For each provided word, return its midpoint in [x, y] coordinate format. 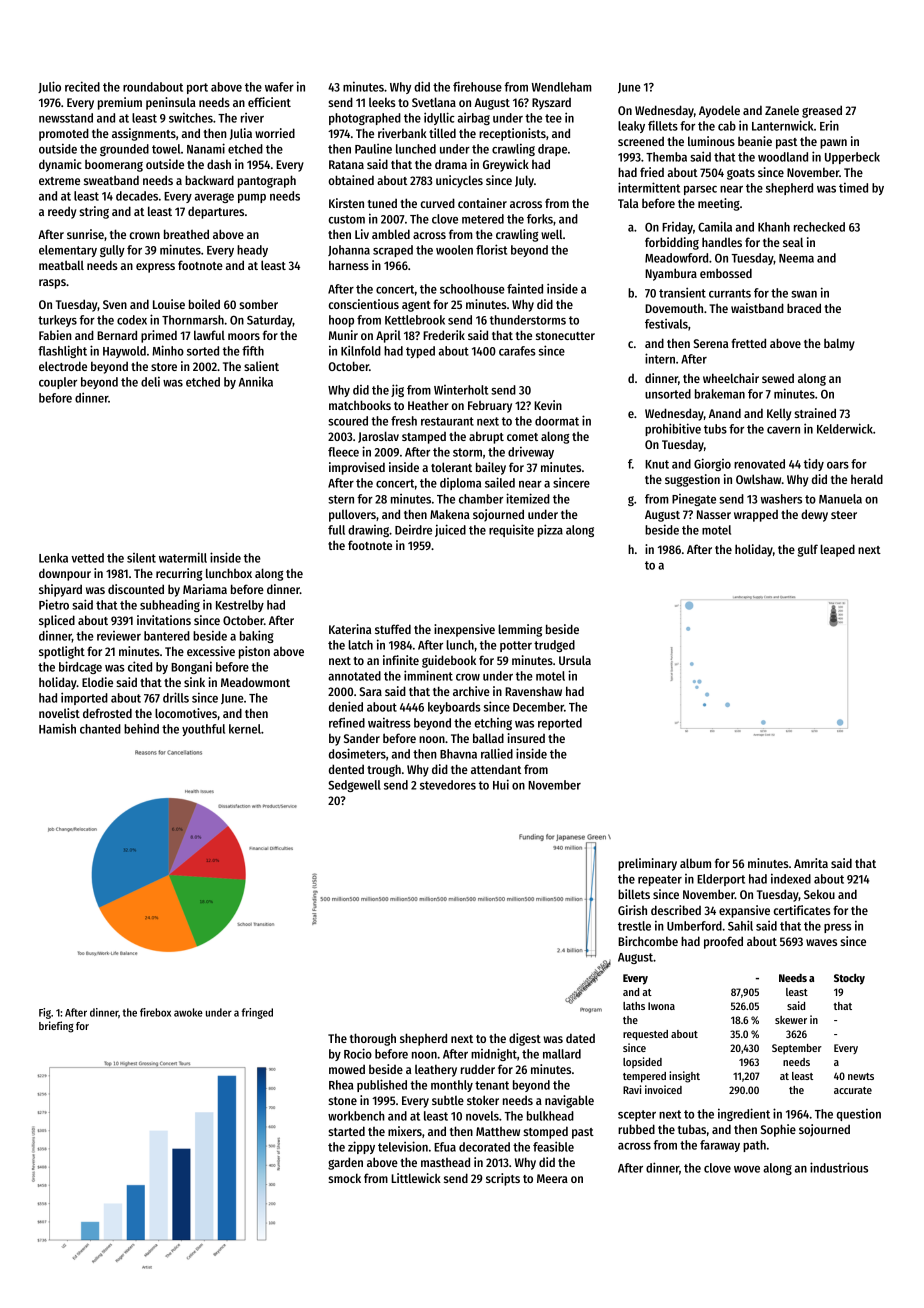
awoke [188, 1012]
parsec [700, 190]
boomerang [114, 165]
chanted [100, 729]
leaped [838, 550]
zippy [361, 1147]
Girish [632, 910]
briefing [56, 1027]
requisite [511, 530]
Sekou [819, 894]
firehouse [477, 86]
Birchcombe [648, 941]
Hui [501, 784]
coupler [58, 383]
